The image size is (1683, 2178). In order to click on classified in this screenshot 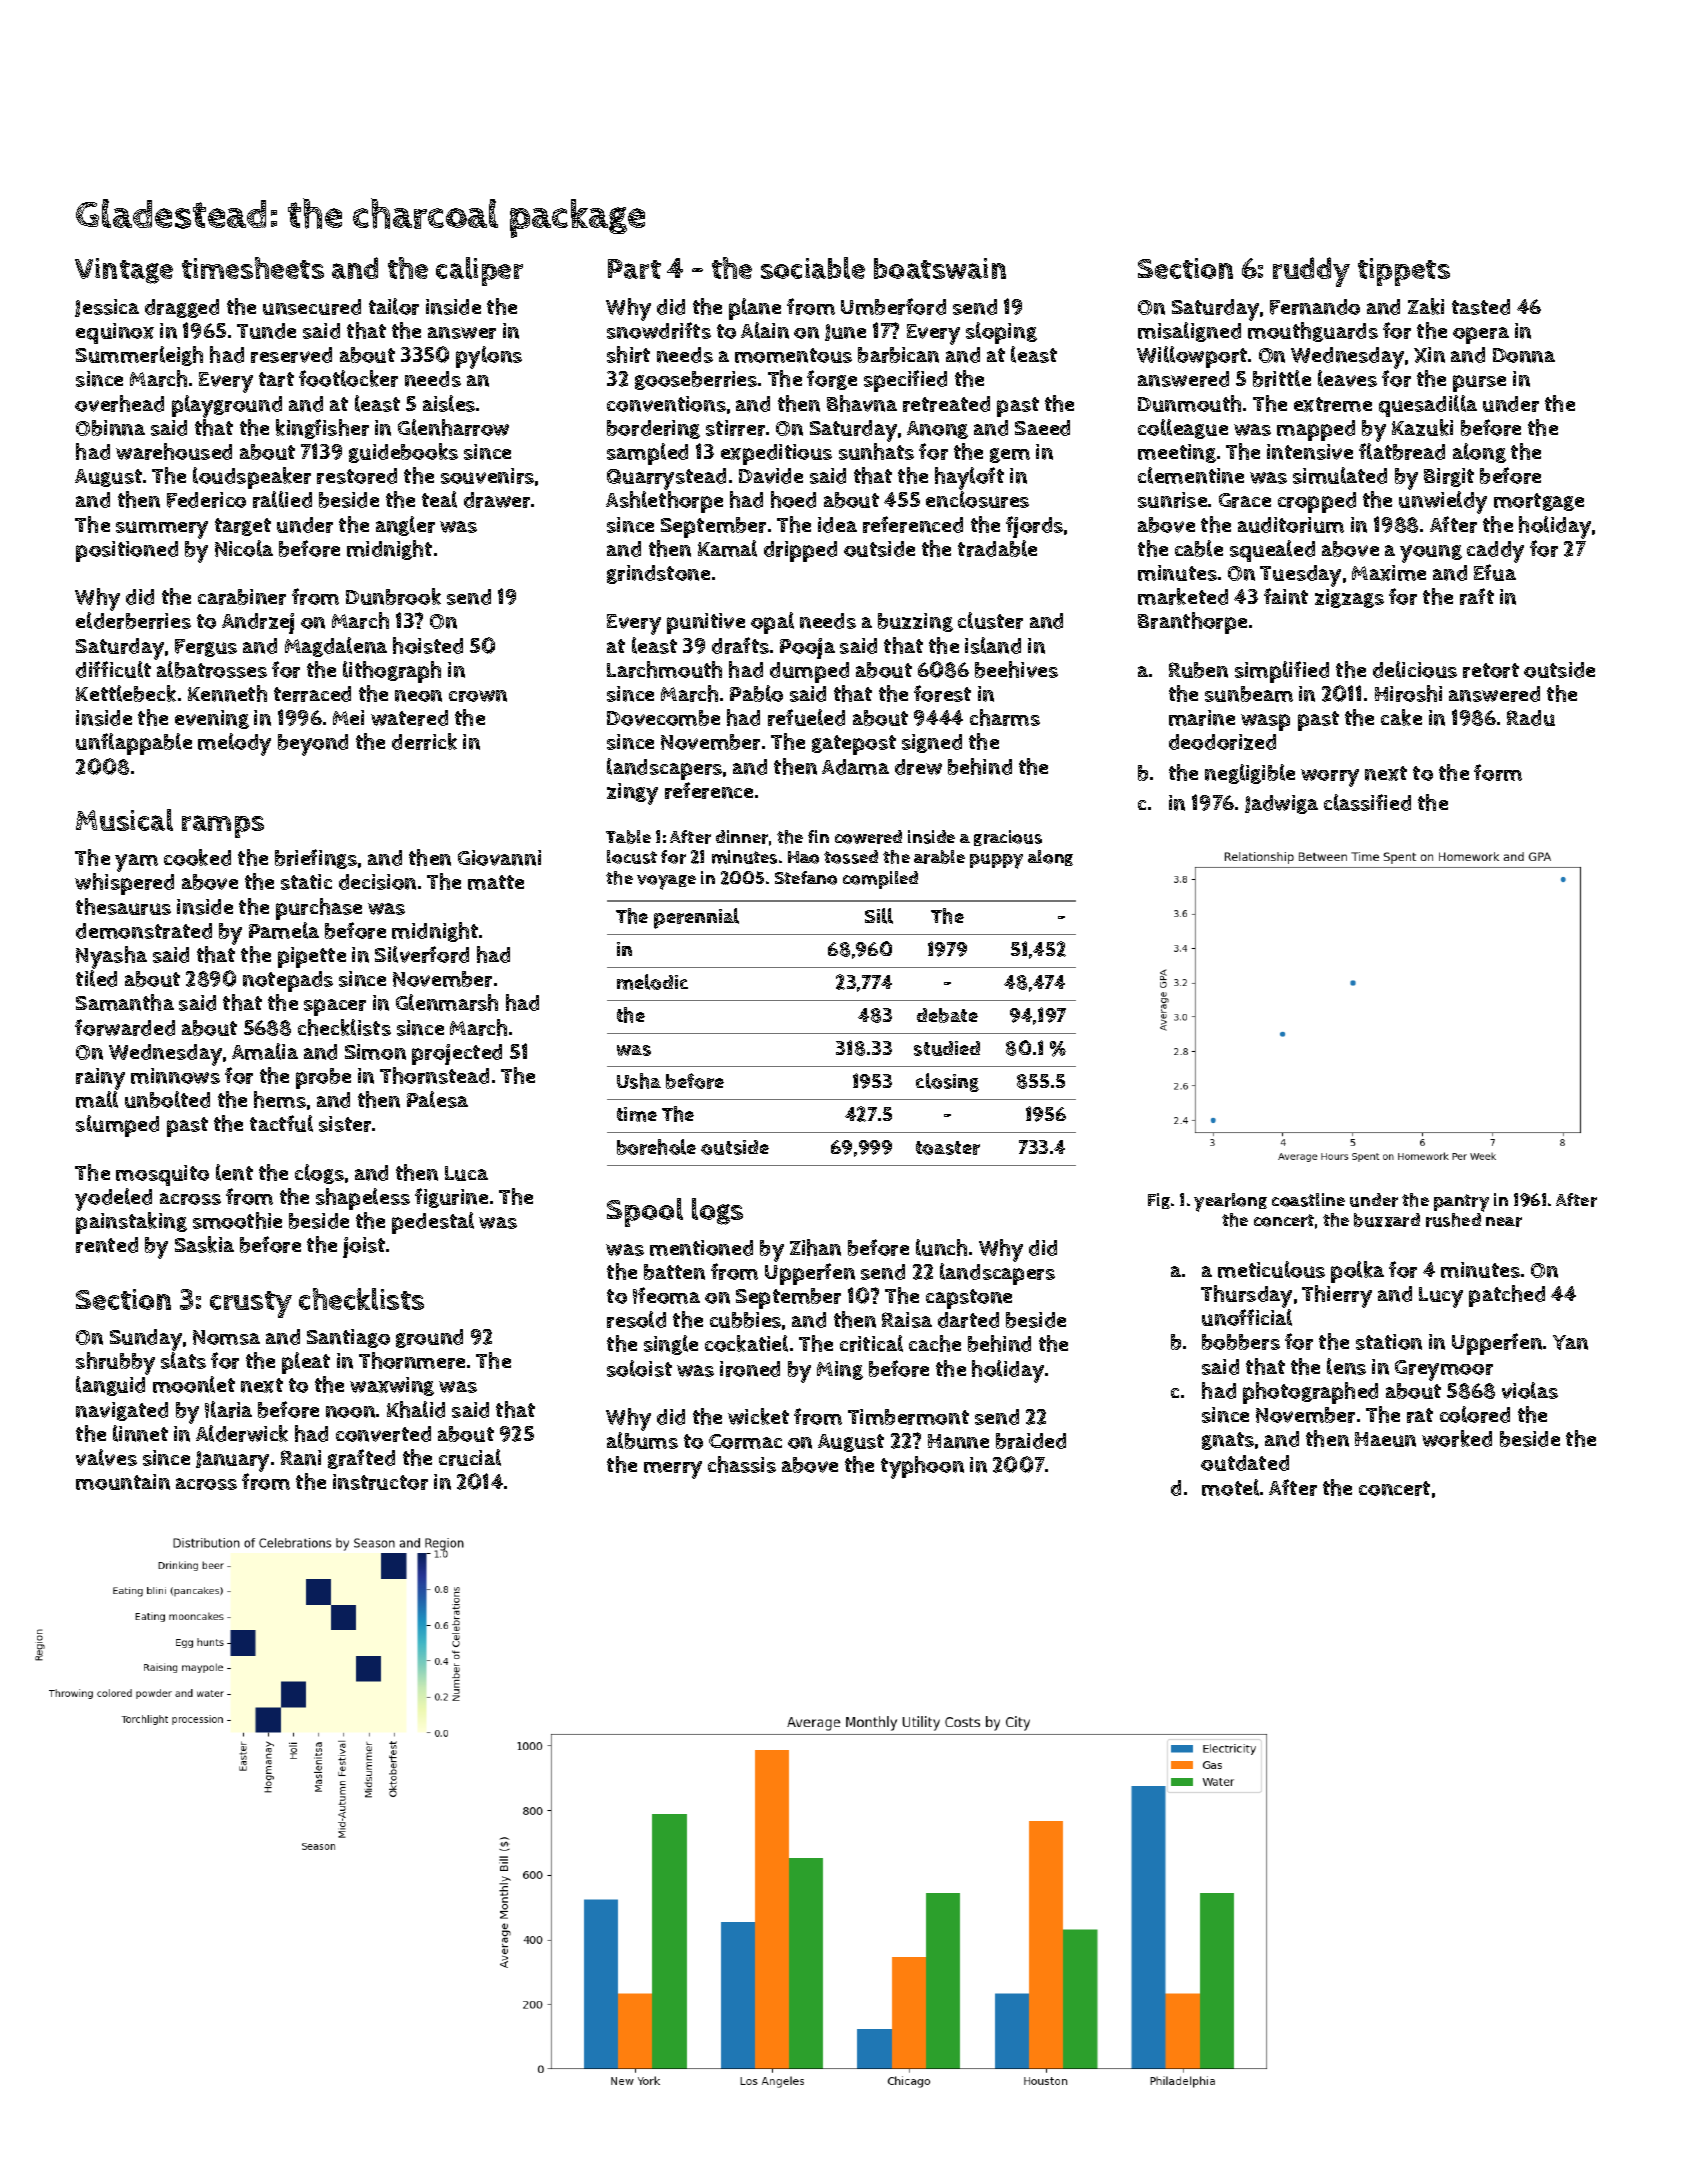, I will do `click(1367, 802)`.
